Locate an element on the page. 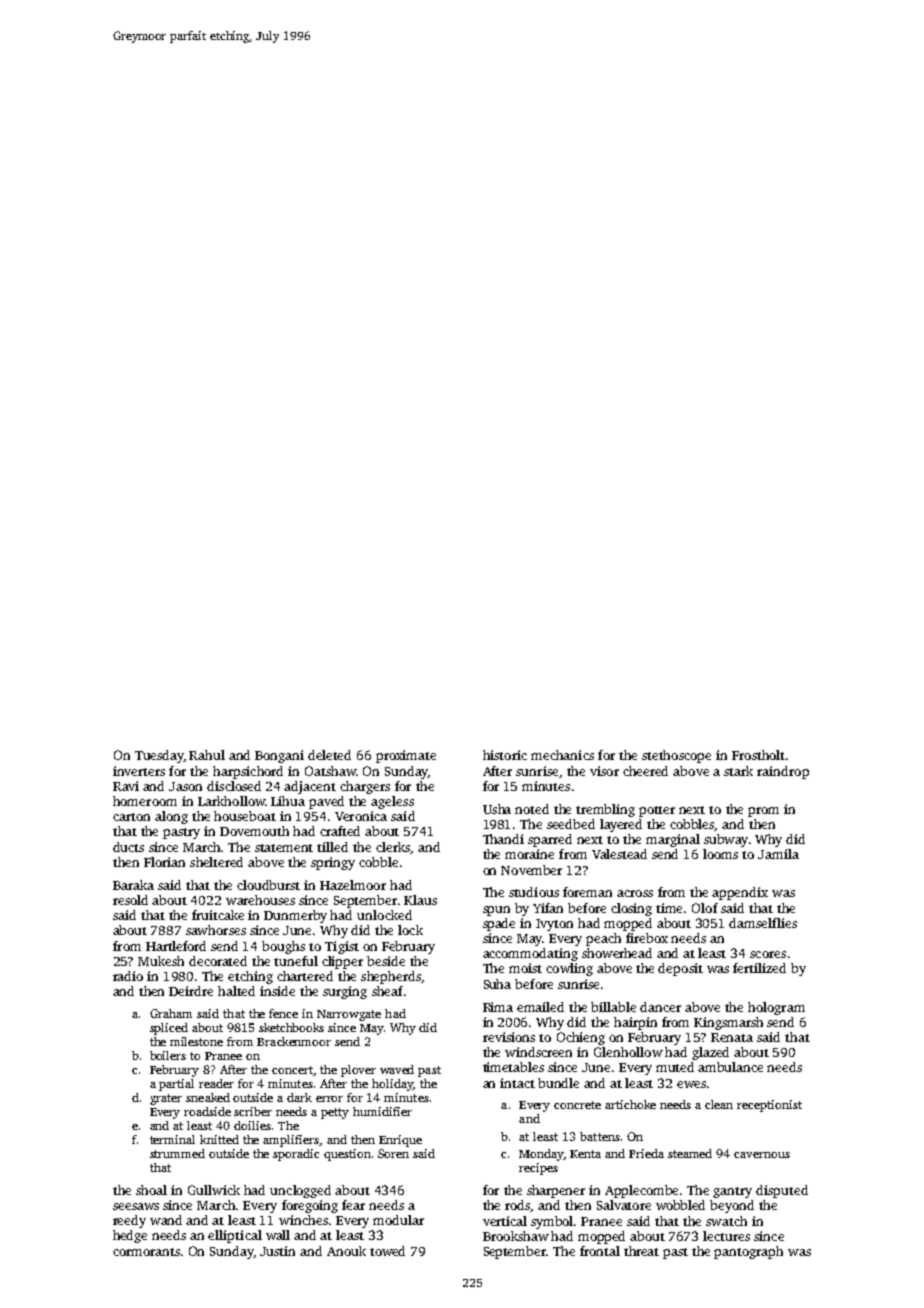 Image resolution: width=924 pixels, height=1308 pixels. Rahul is located at coordinates (207, 755).
